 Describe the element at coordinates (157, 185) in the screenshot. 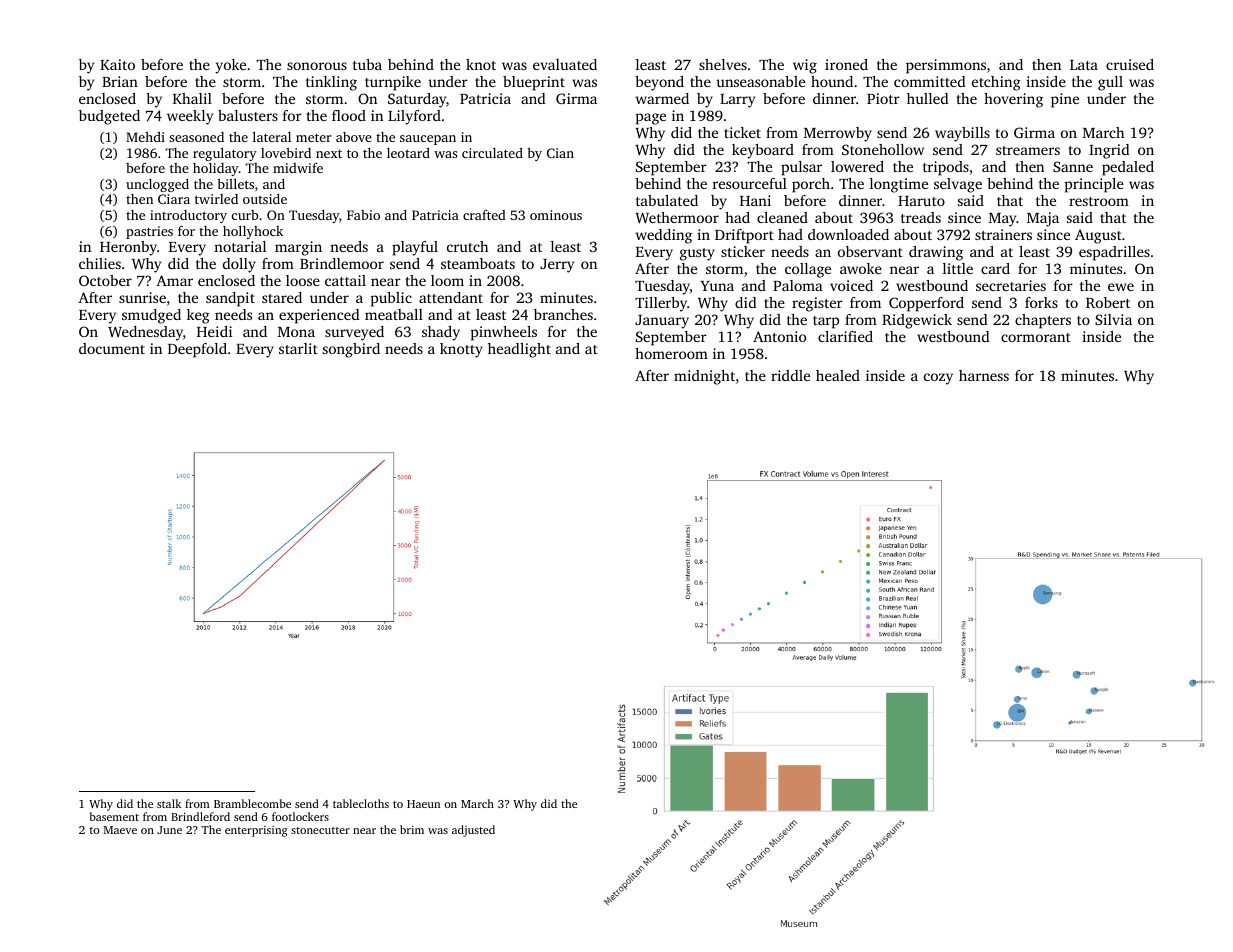

I see `unclogged` at that location.
